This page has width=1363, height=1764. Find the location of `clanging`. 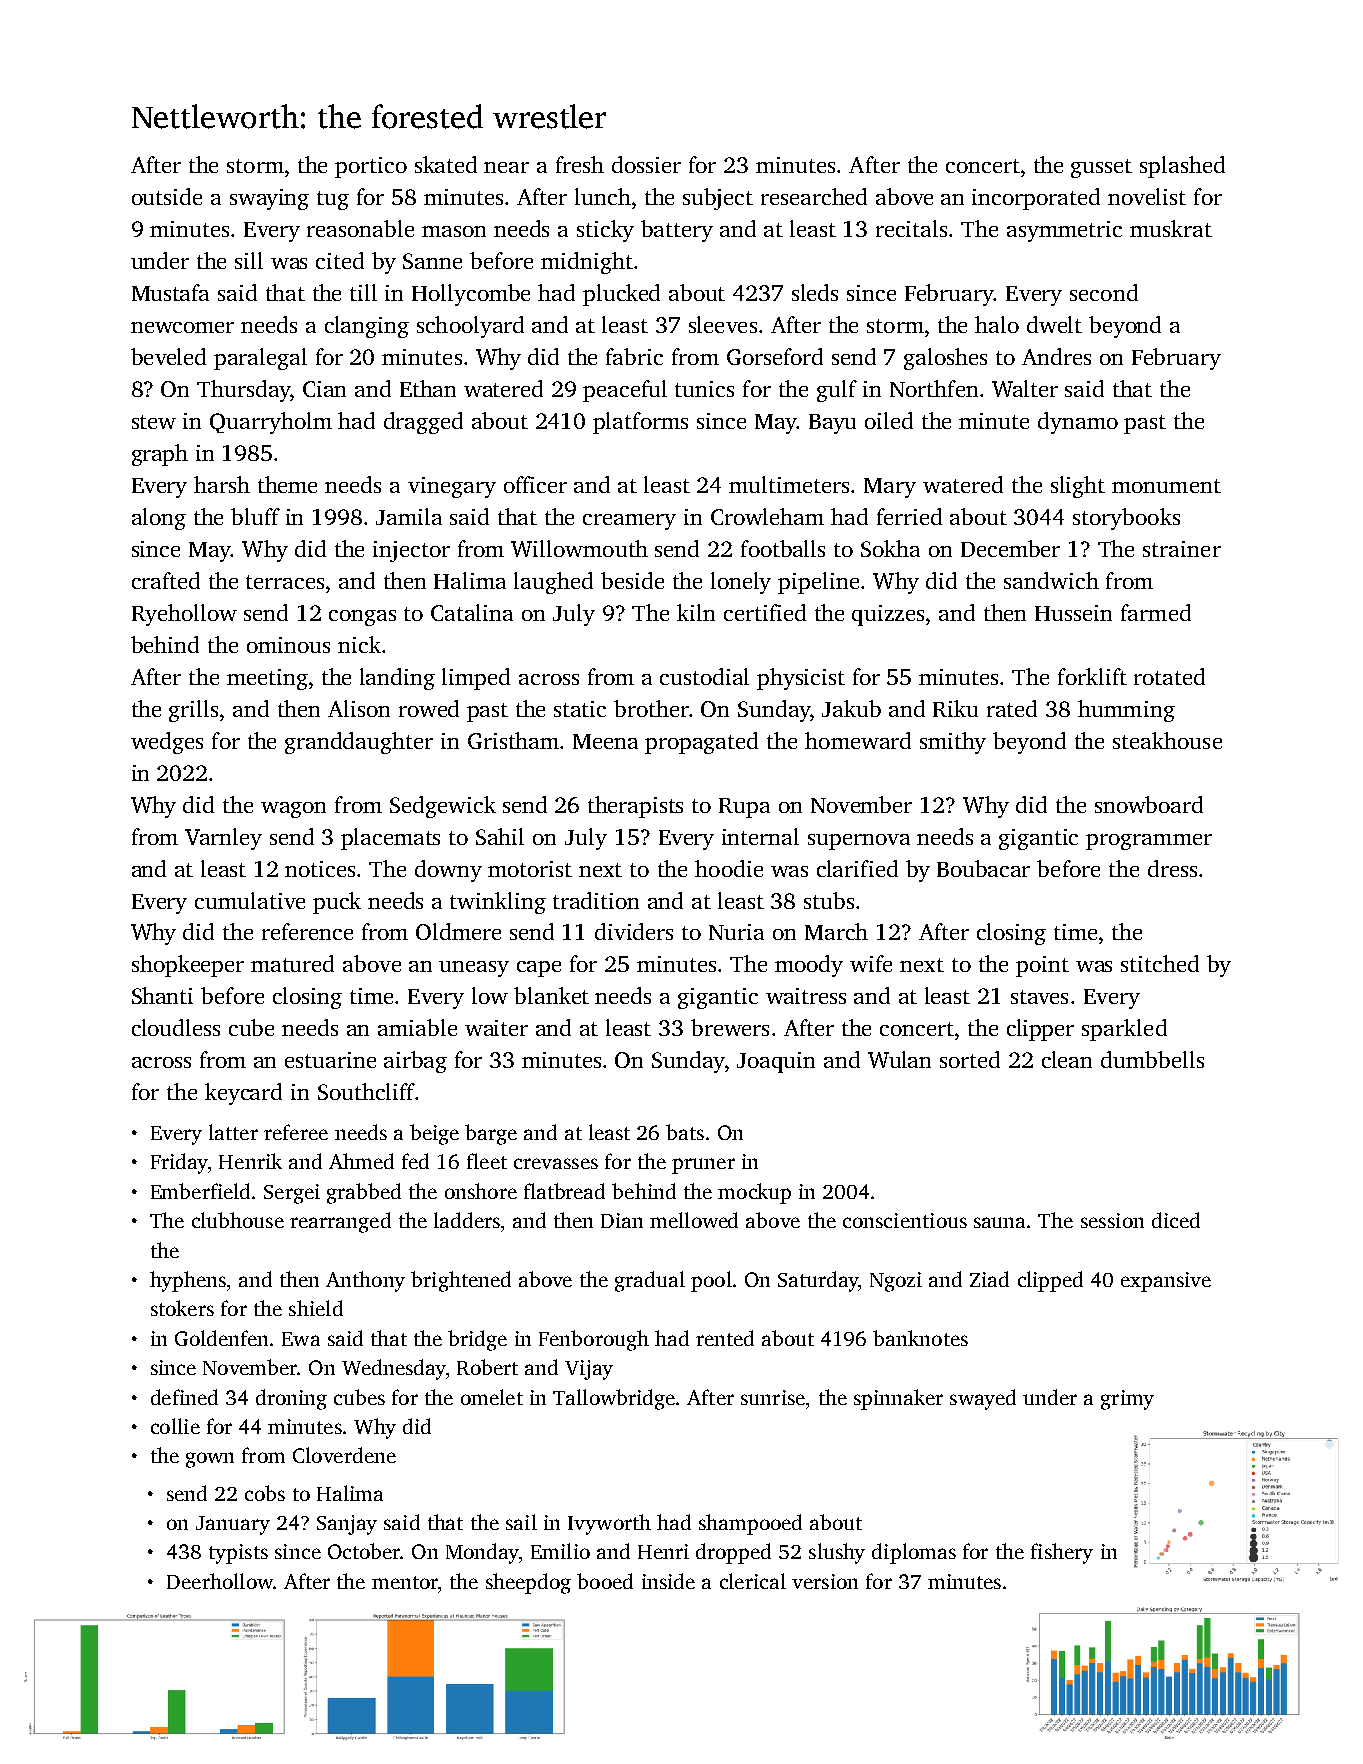

clanging is located at coordinates (367, 327).
